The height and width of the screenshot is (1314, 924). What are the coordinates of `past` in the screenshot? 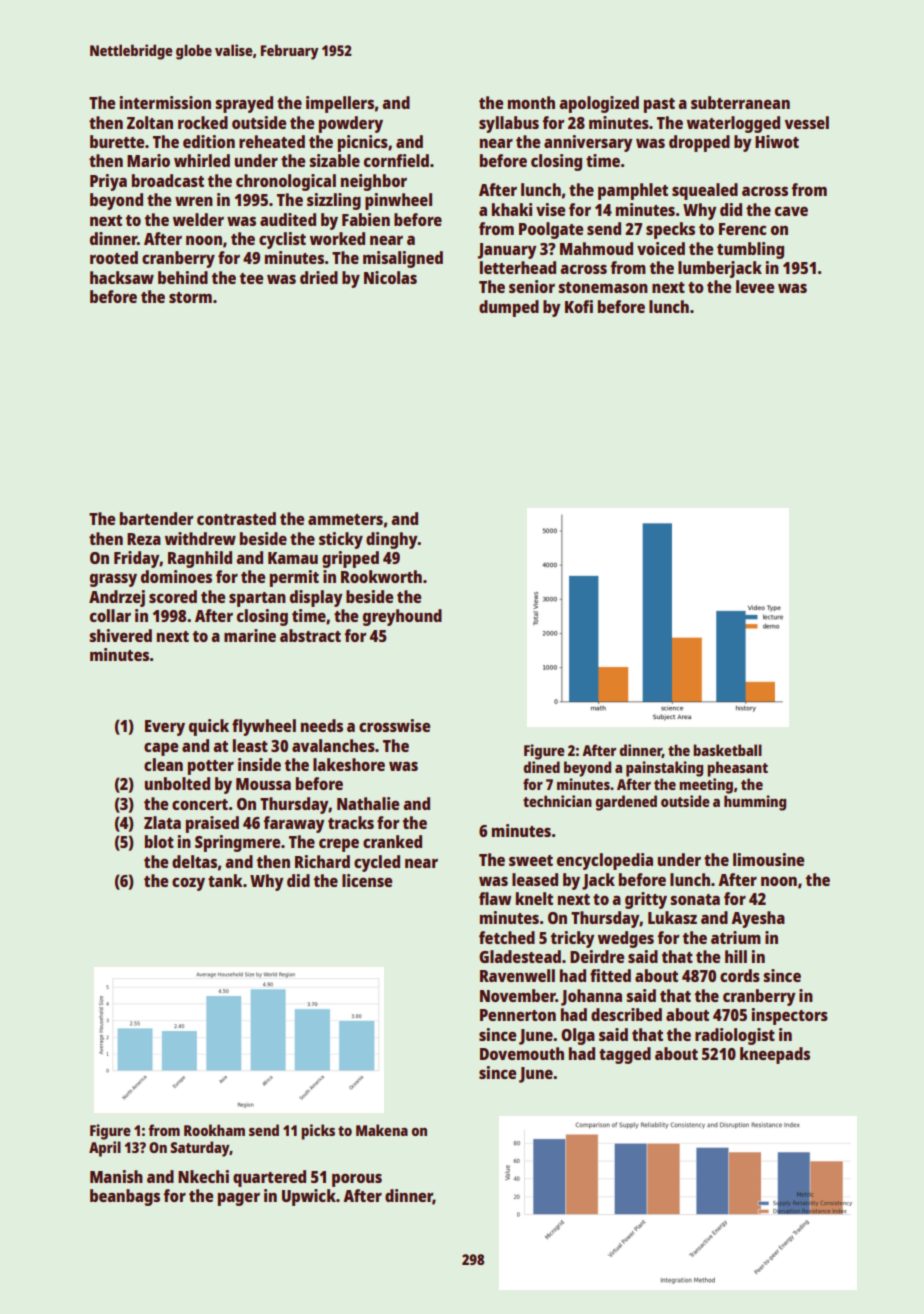 It's located at (659, 105).
